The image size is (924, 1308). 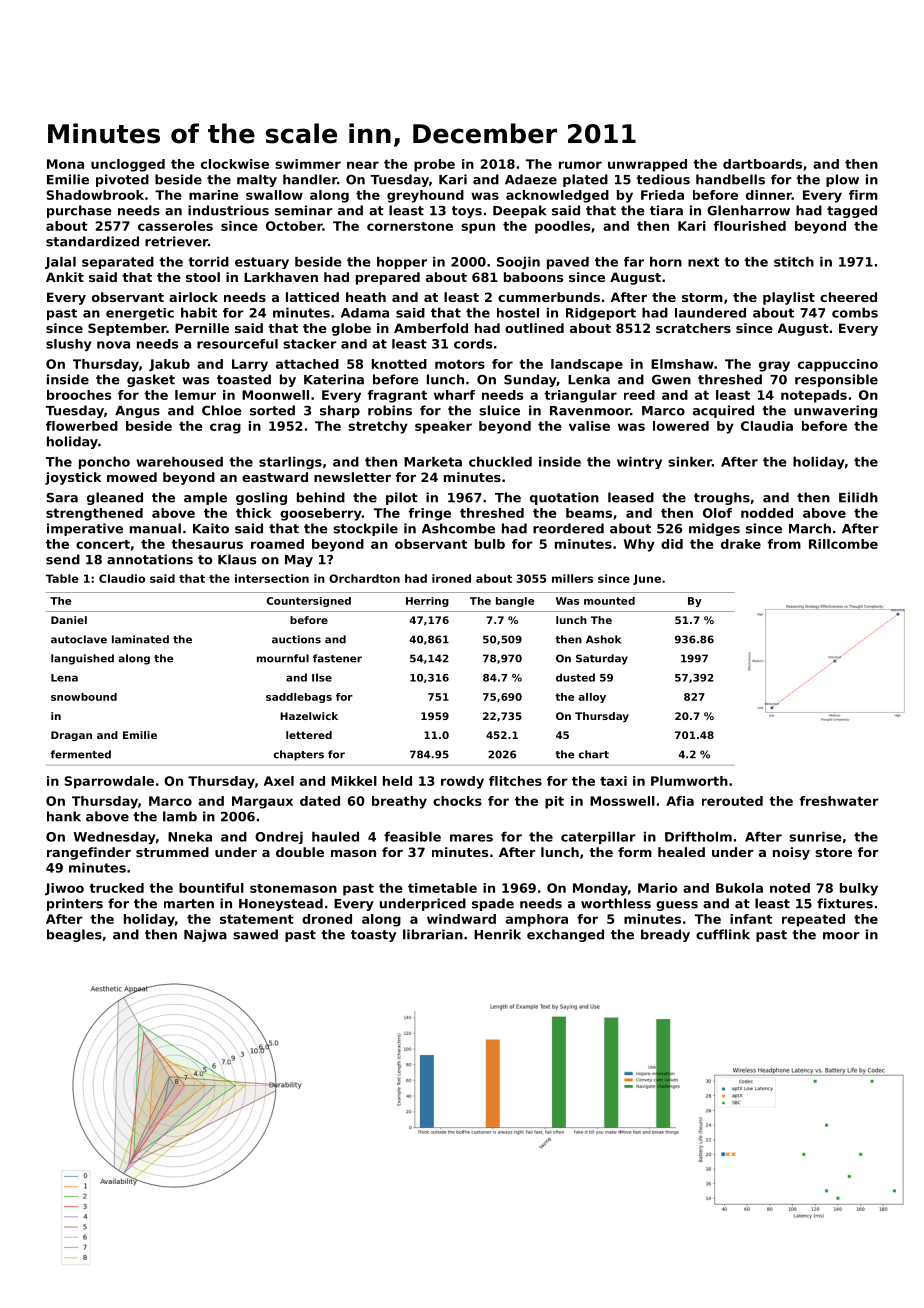 What do you see at coordinates (122, 180) in the image?
I see `pivoted` at bounding box center [122, 180].
